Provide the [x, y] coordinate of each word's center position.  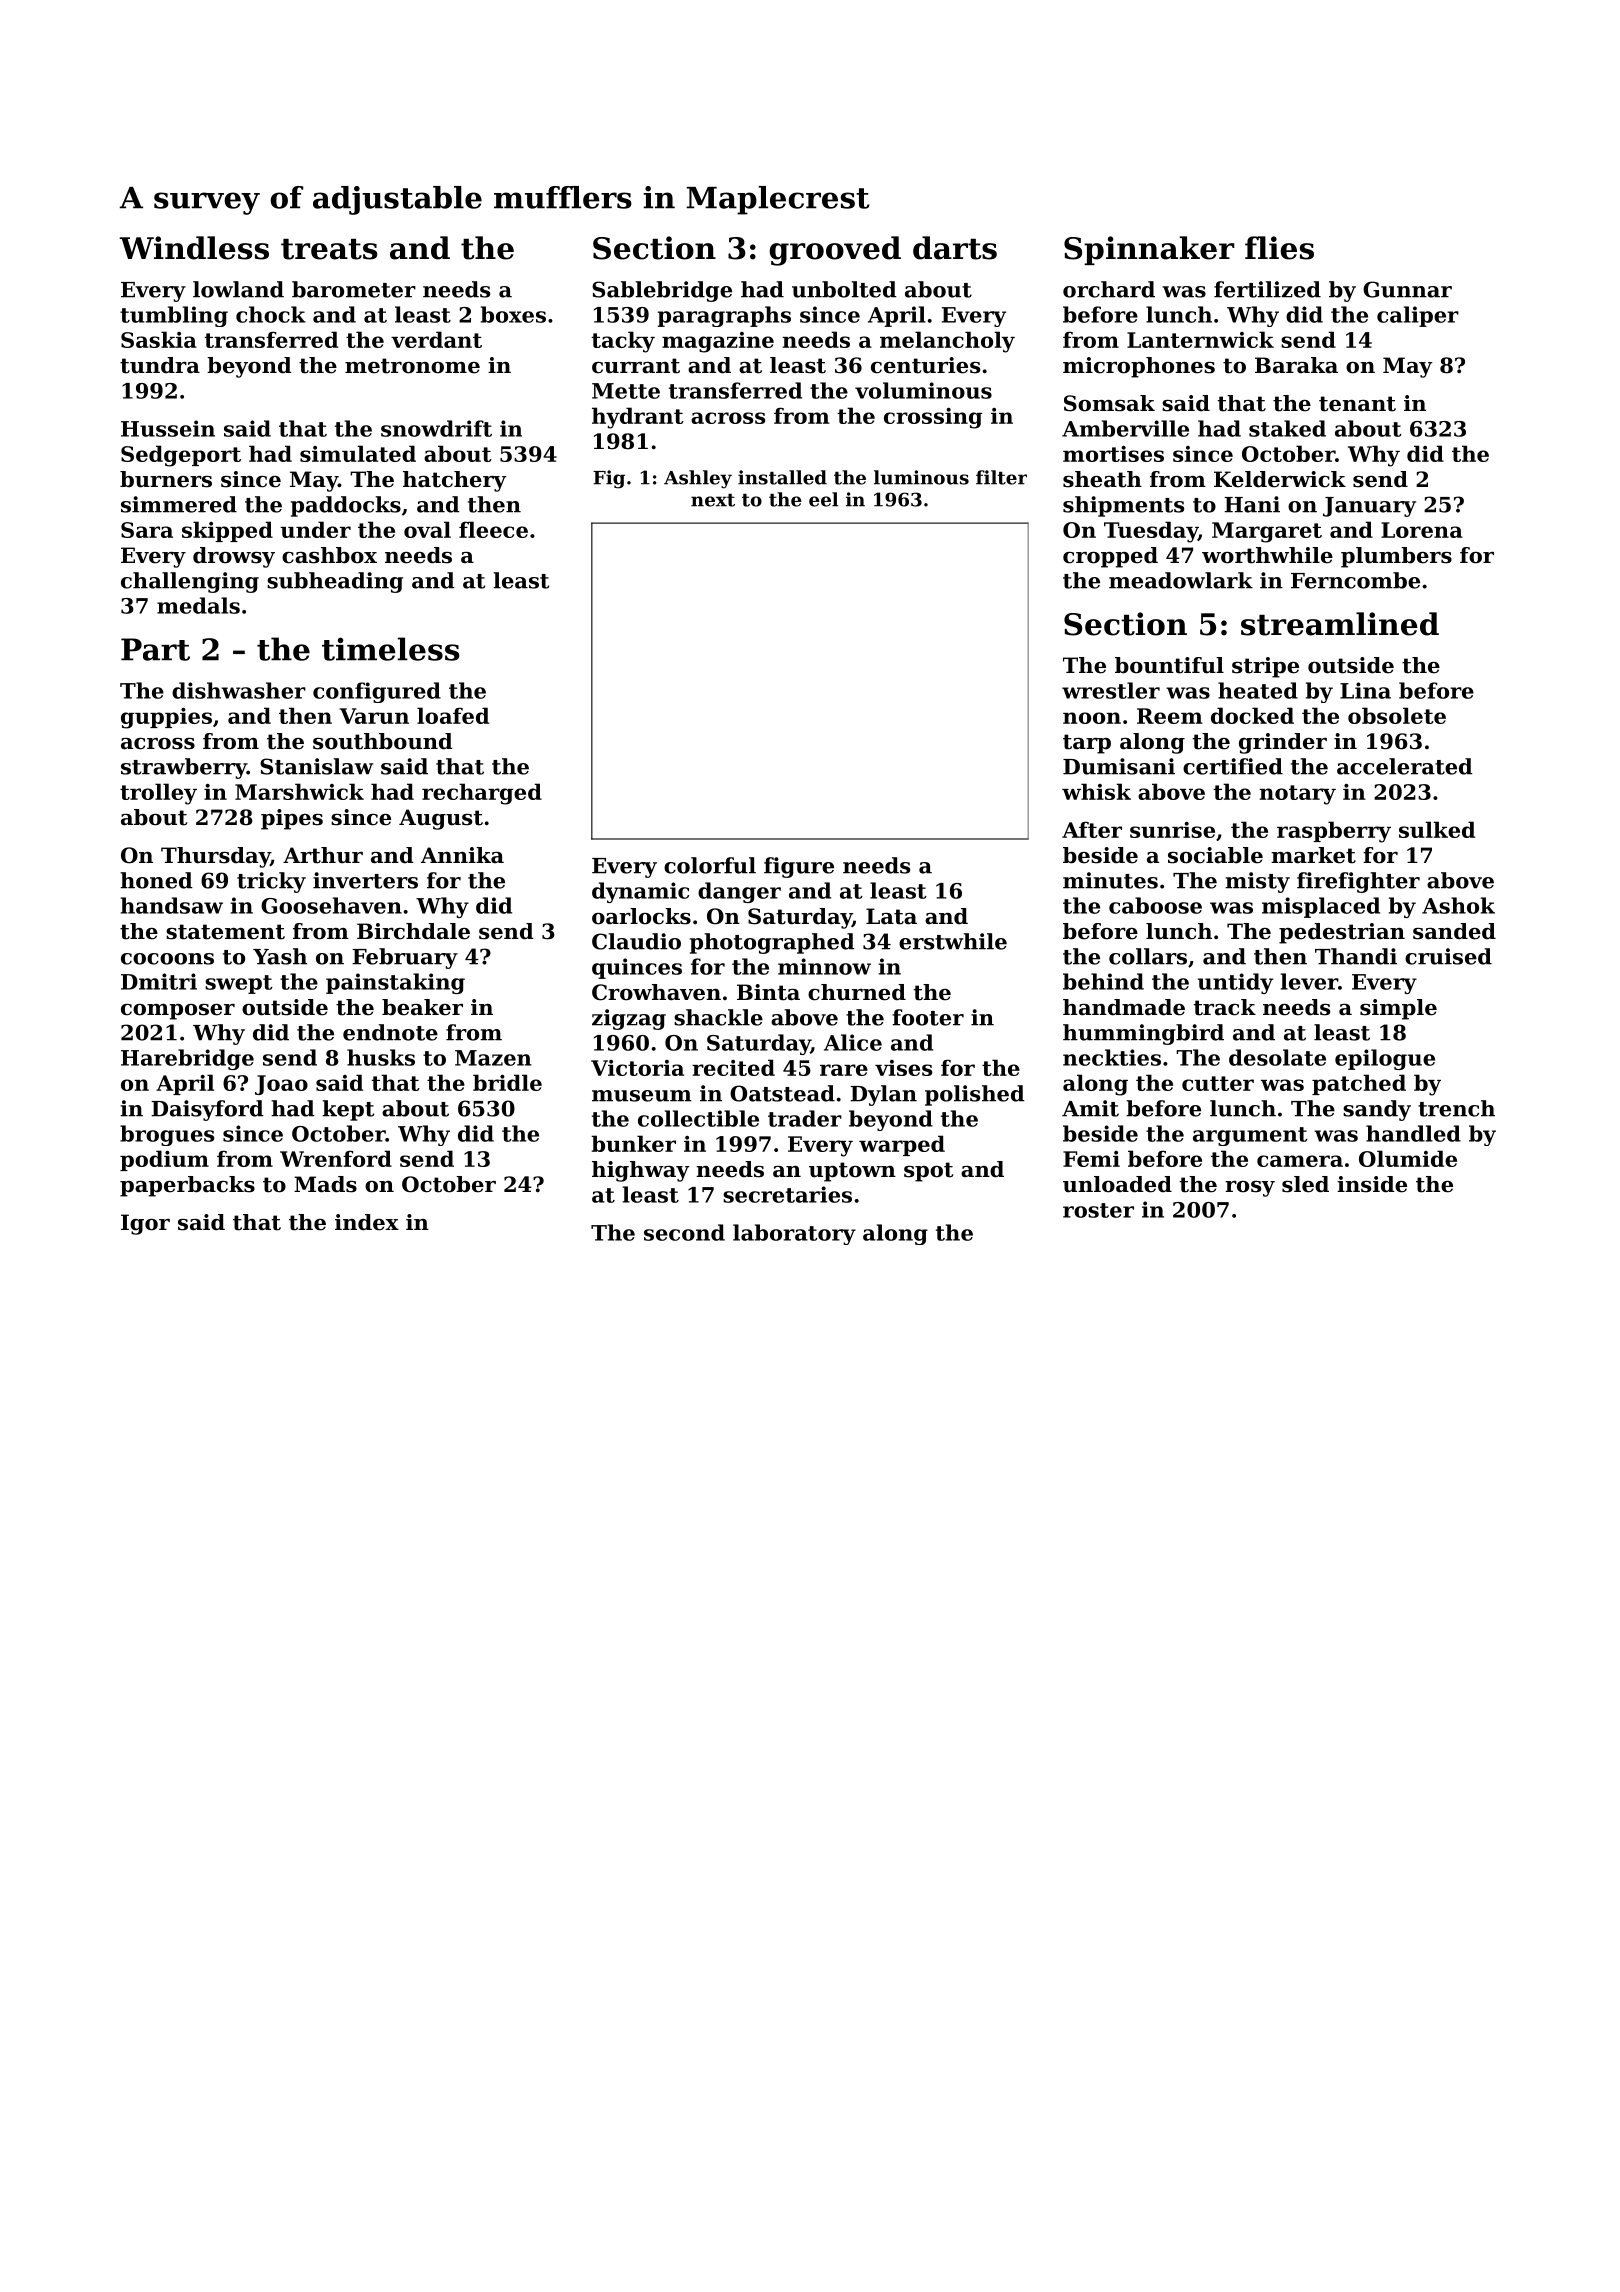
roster [1098, 1210]
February [405, 958]
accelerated [1405, 766]
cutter [1218, 1083]
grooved [835, 251]
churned [857, 992]
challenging [190, 582]
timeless [391, 649]
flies [1279, 248]
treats [329, 249]
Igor [145, 1224]
